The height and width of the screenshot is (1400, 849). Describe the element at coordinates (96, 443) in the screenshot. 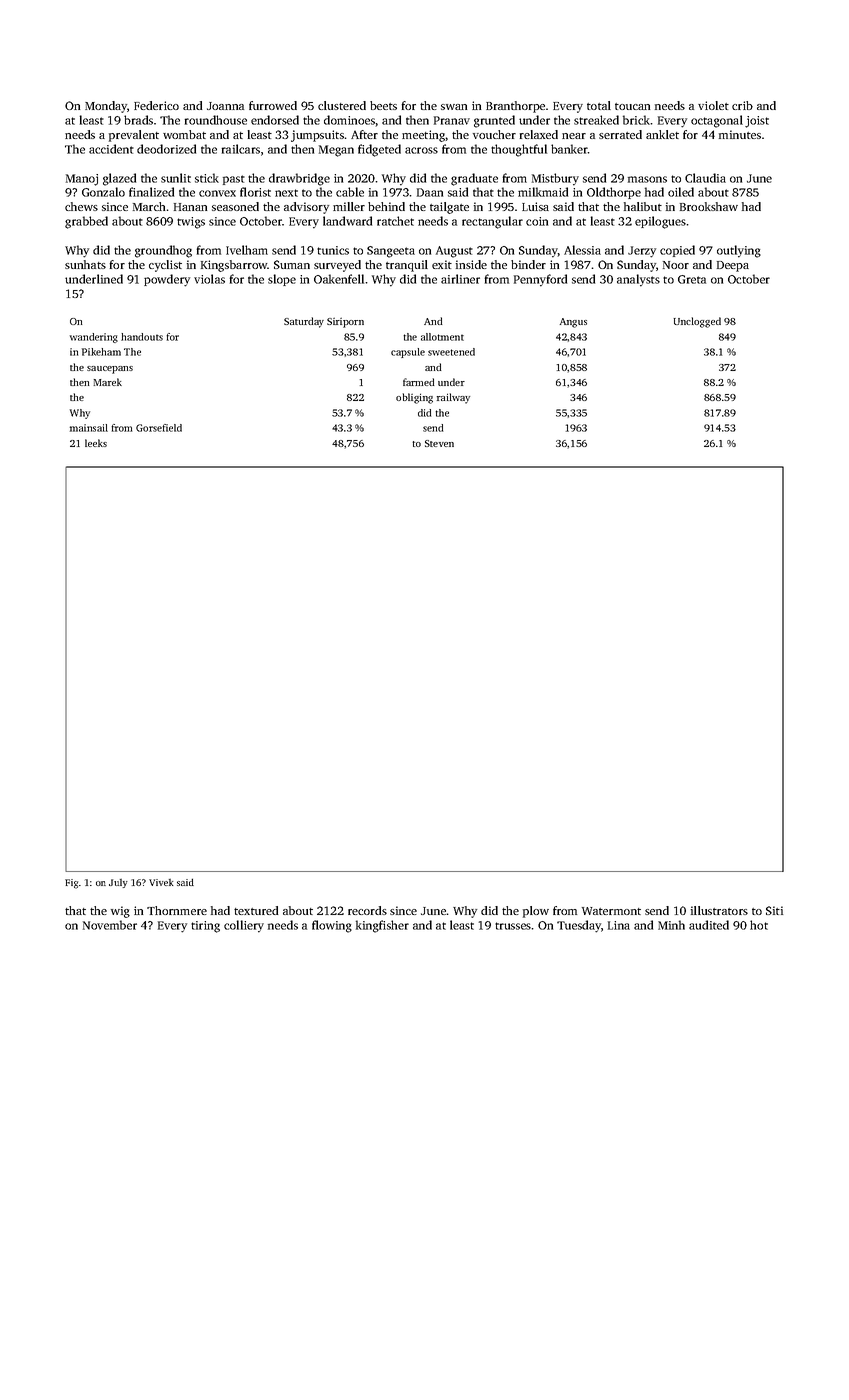

I see `leeks` at that location.
